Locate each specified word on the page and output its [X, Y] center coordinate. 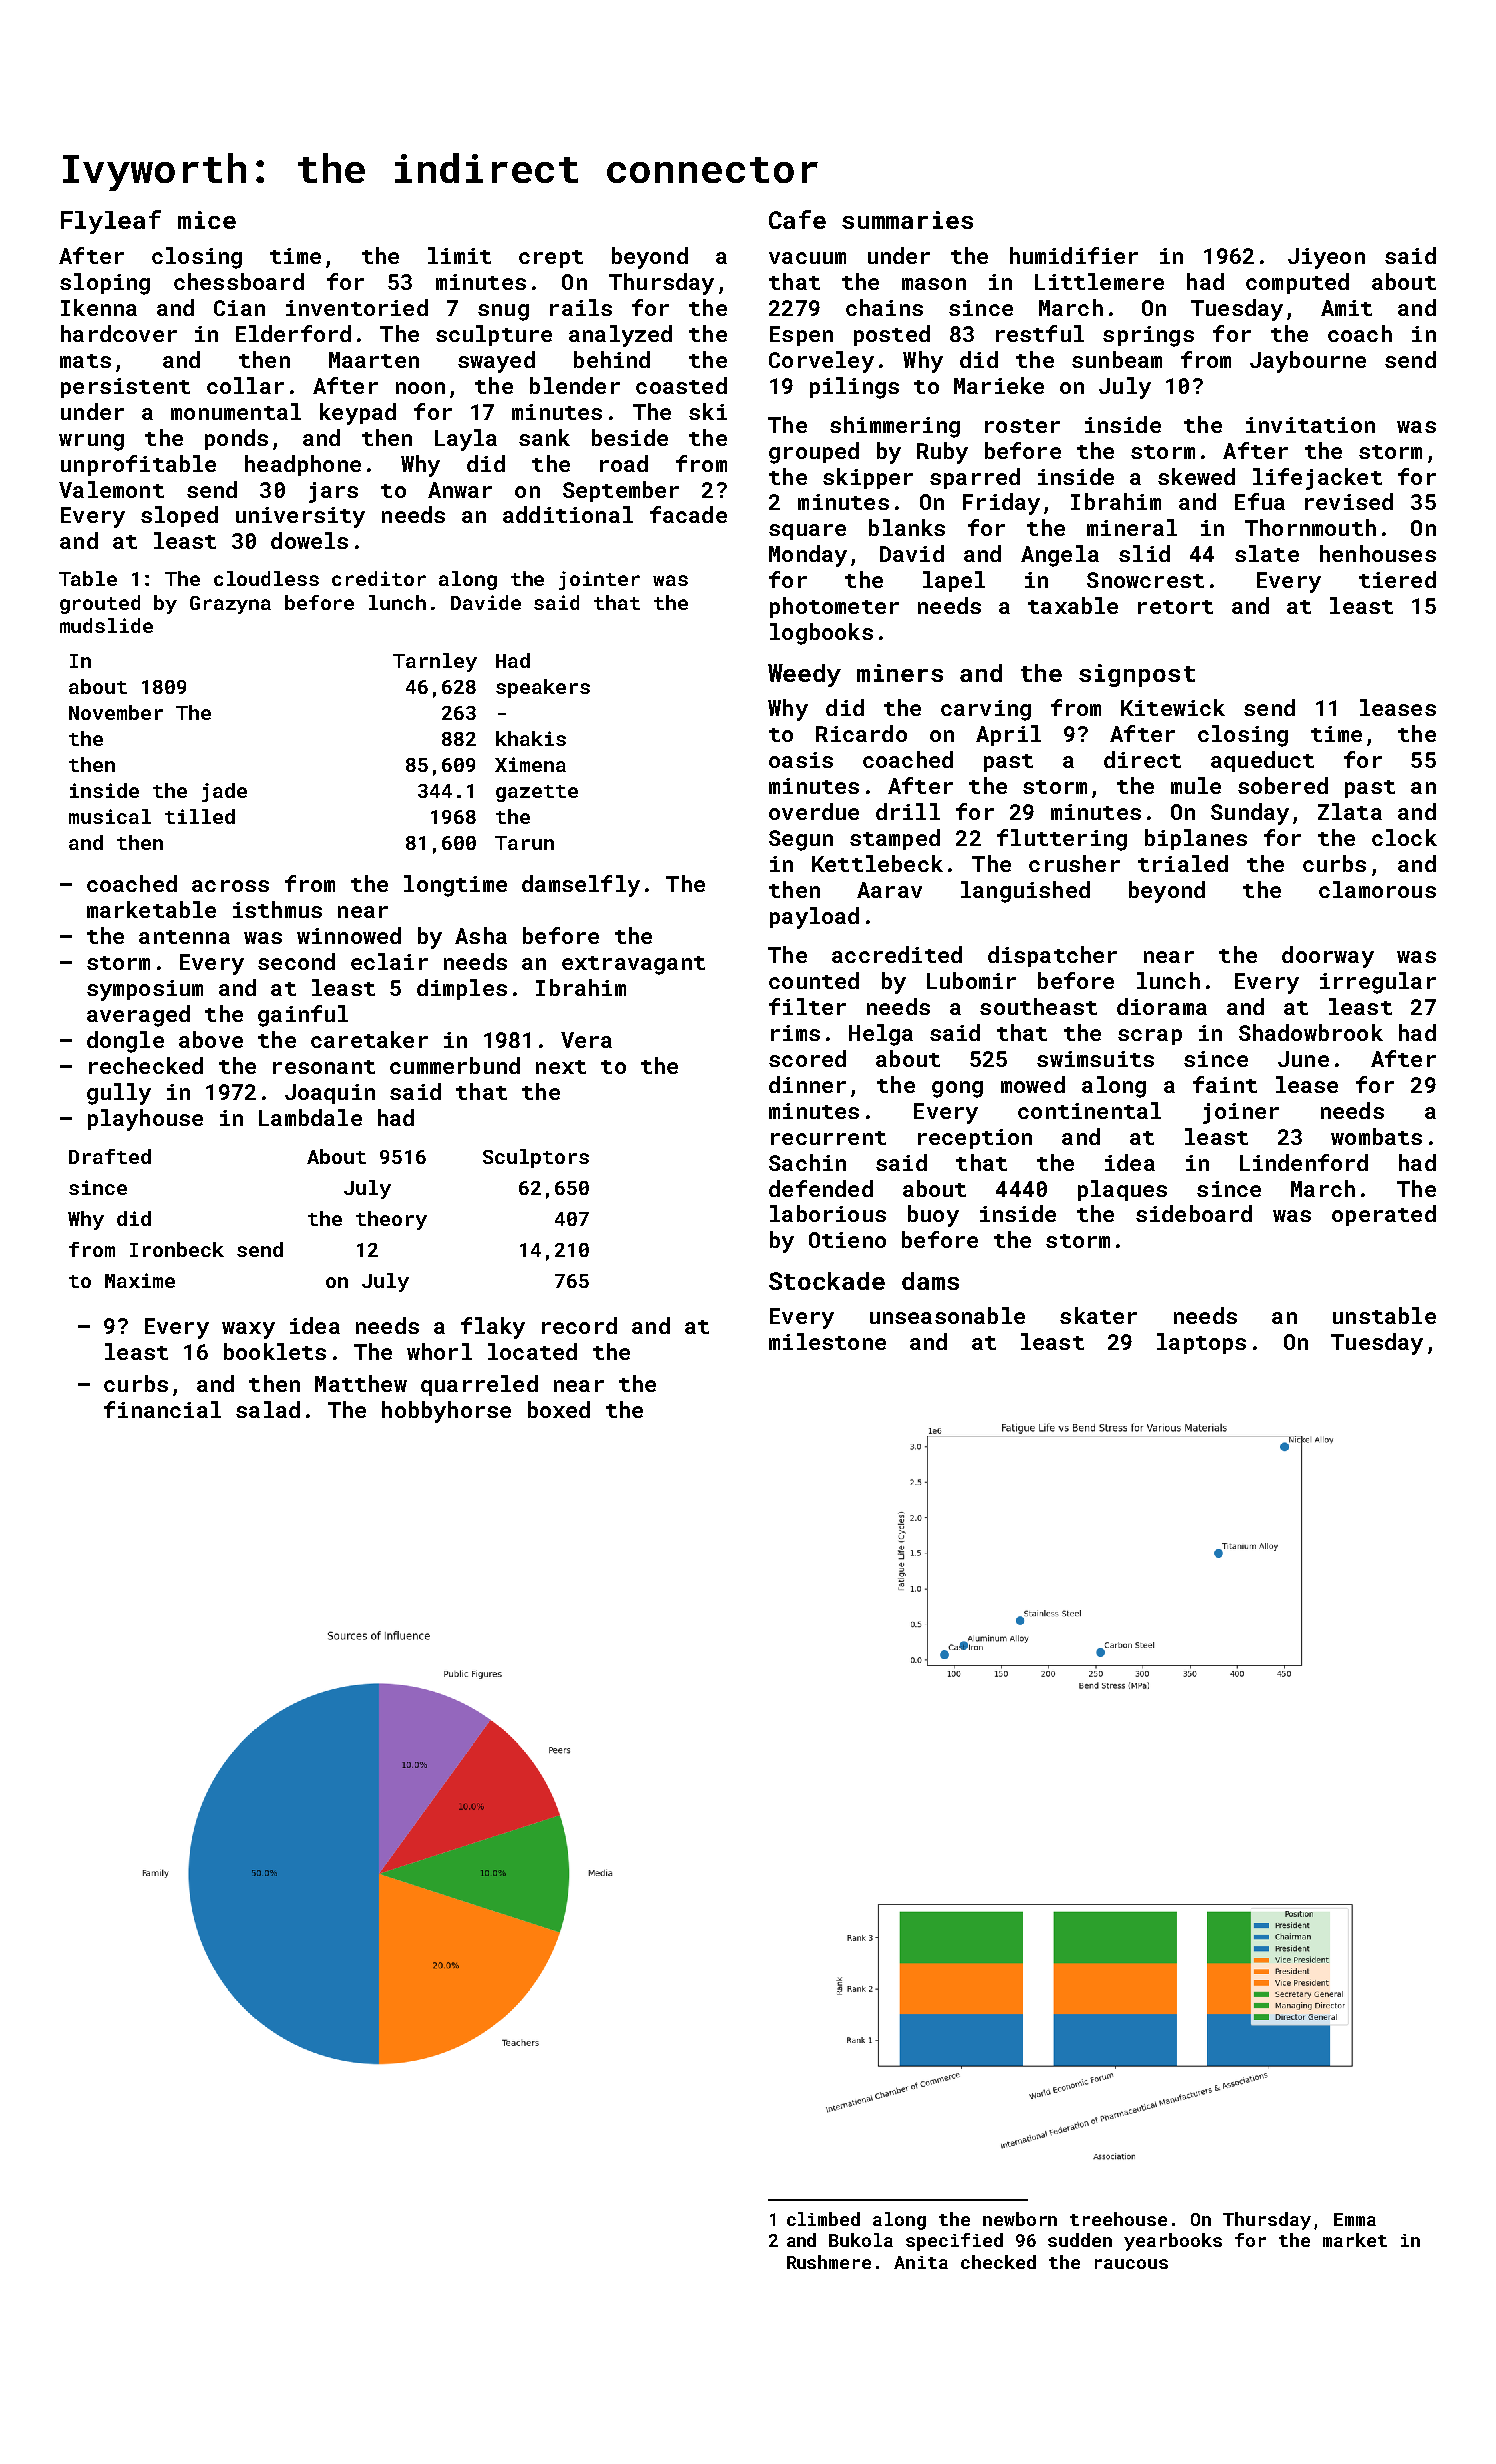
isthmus [277, 909]
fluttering [1062, 840]
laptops [1201, 1343]
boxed [559, 1409]
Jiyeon [1326, 258]
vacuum [807, 258]
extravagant [633, 965]
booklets [275, 1351]
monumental [236, 411]
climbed [823, 2219]
